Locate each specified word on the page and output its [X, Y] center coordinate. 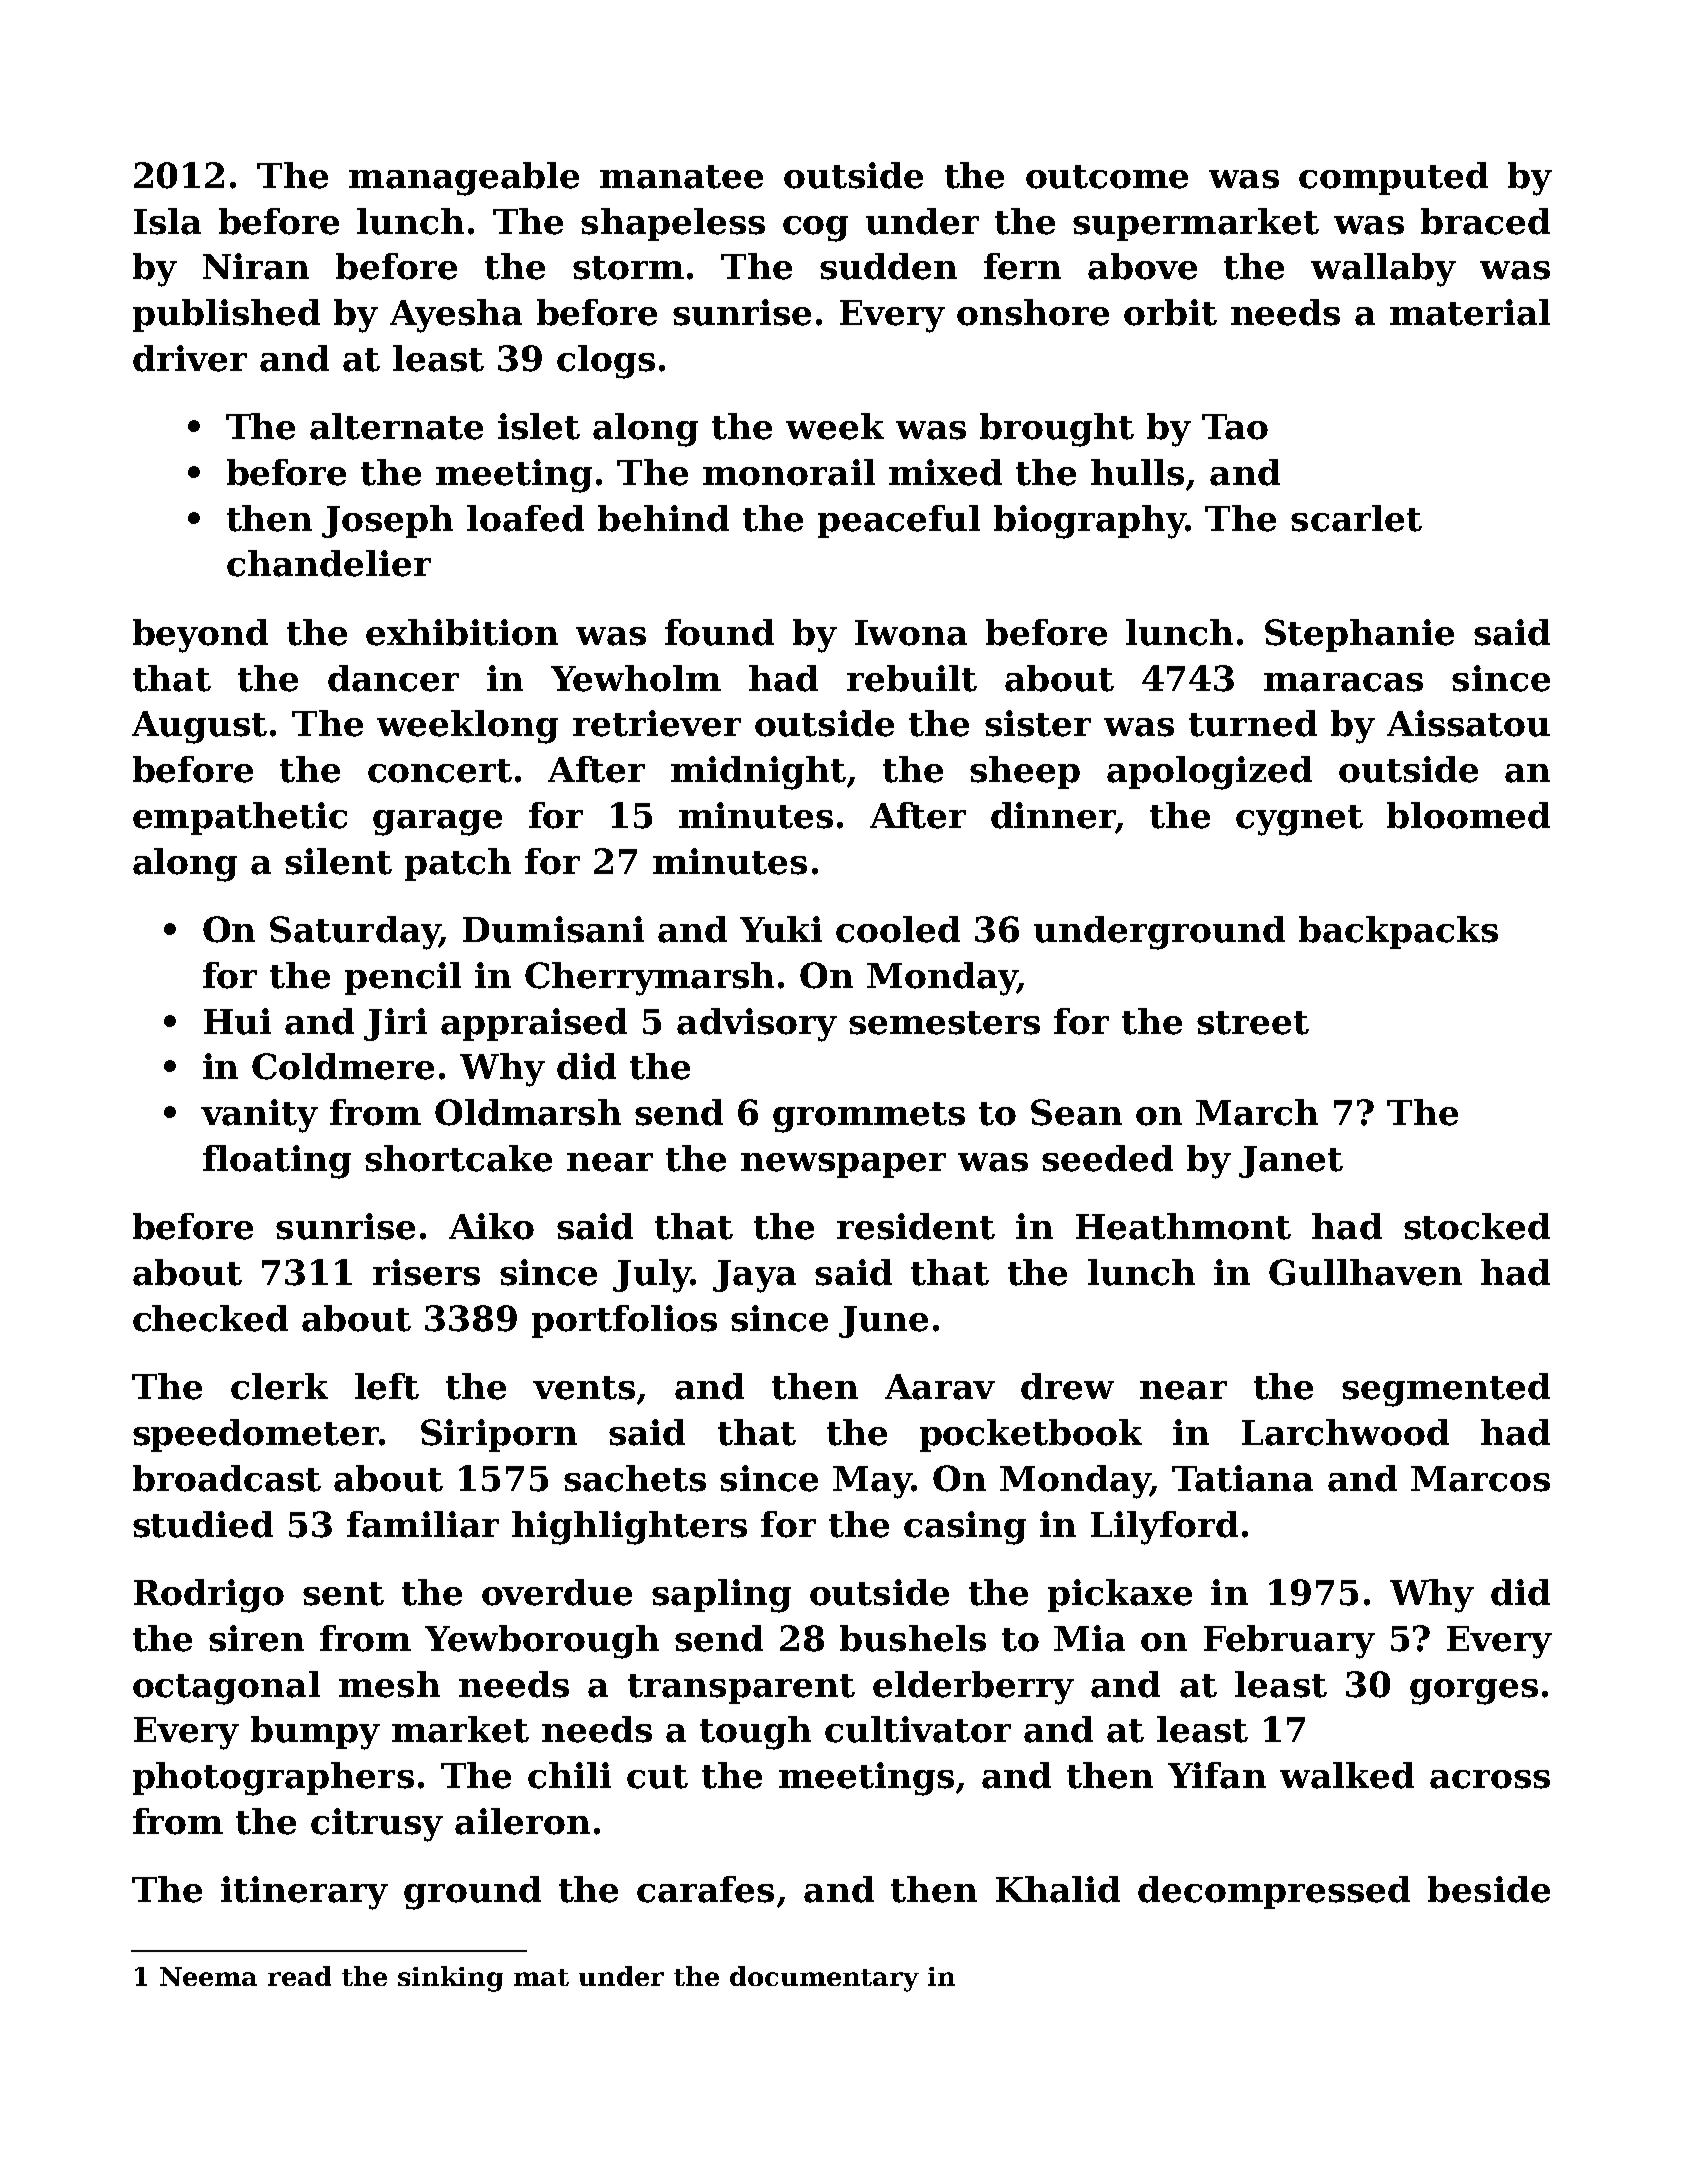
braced [1485, 221]
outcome [1107, 177]
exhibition [462, 632]
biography [1090, 522]
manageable [464, 179]
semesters [944, 1023]
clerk [279, 1386]
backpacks [1398, 932]
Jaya [754, 1276]
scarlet [1356, 518]
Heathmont [1183, 1226]
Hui [237, 1021]
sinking [450, 1979]
